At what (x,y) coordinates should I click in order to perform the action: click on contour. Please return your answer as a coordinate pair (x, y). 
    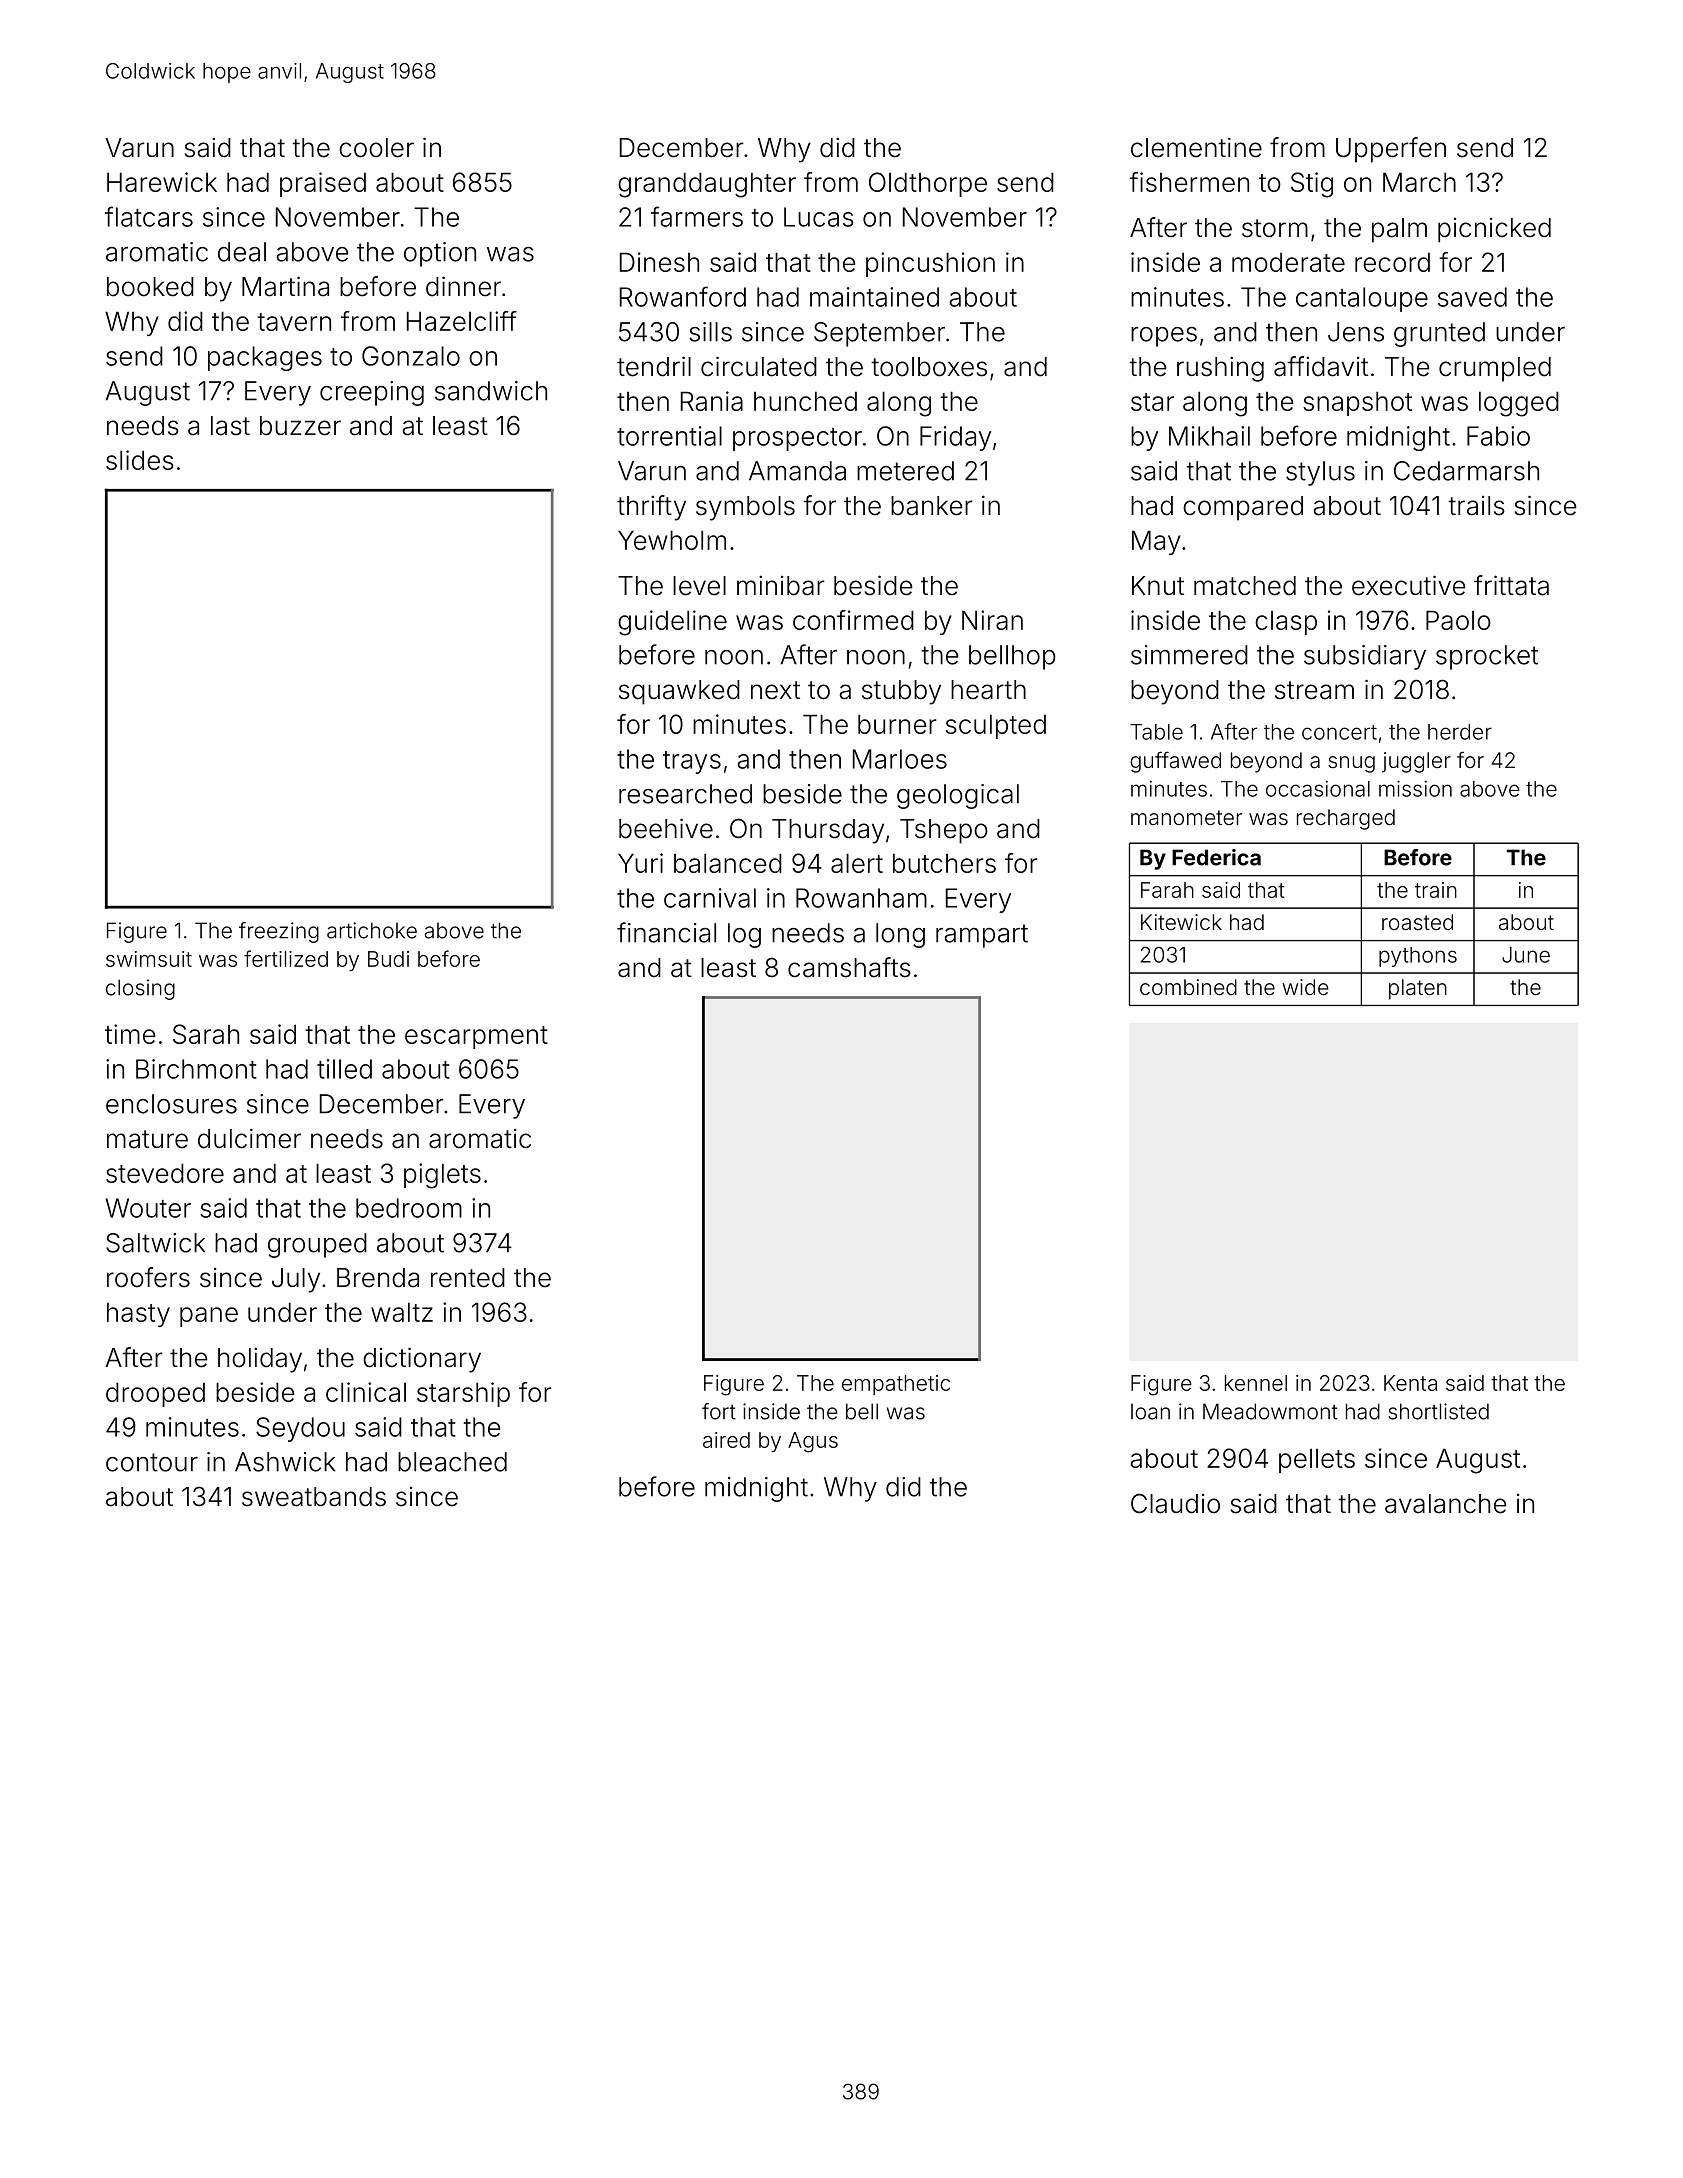
    Looking at the image, I should click on (152, 1462).
